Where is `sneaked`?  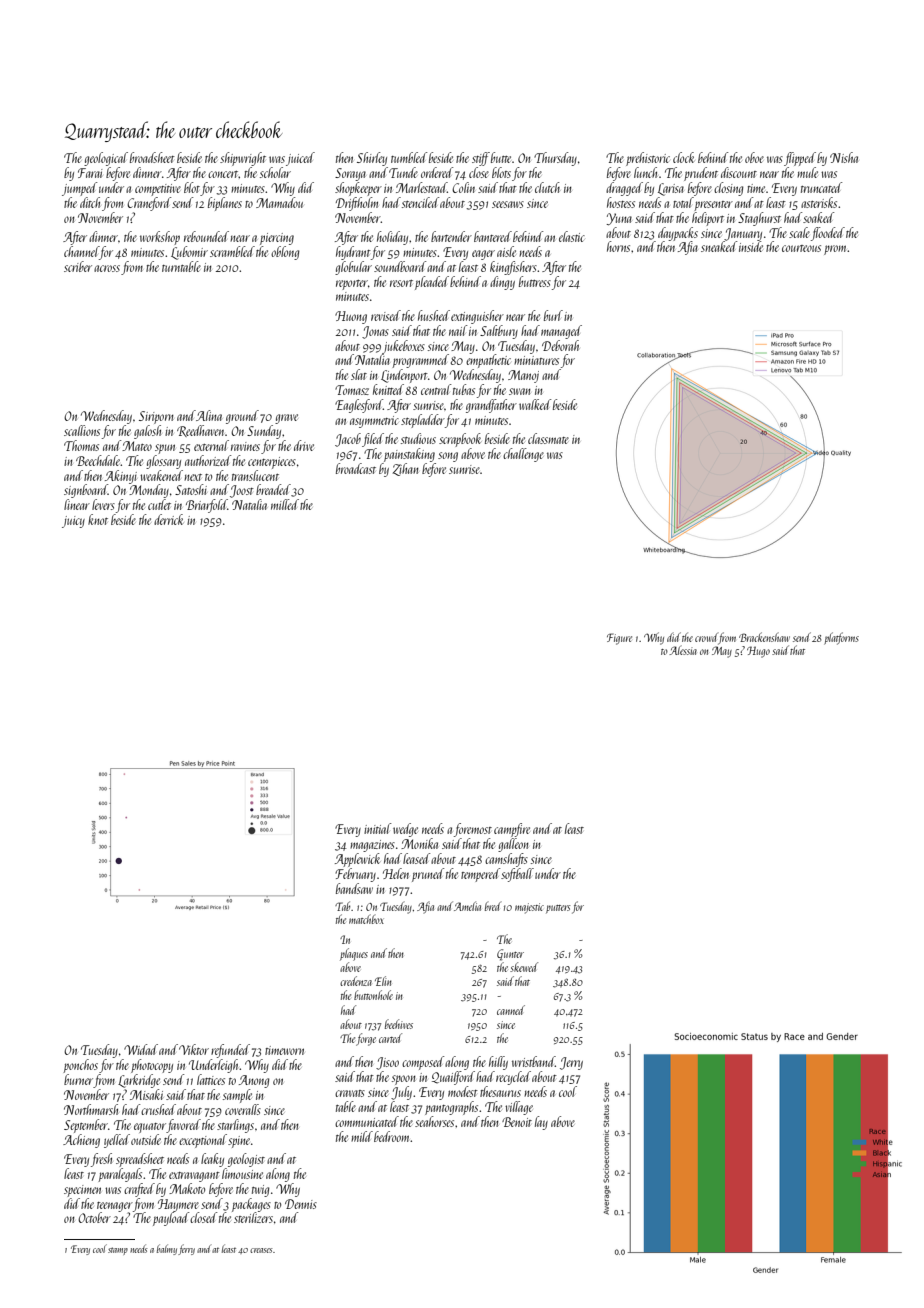
sneaked is located at coordinates (719, 246).
